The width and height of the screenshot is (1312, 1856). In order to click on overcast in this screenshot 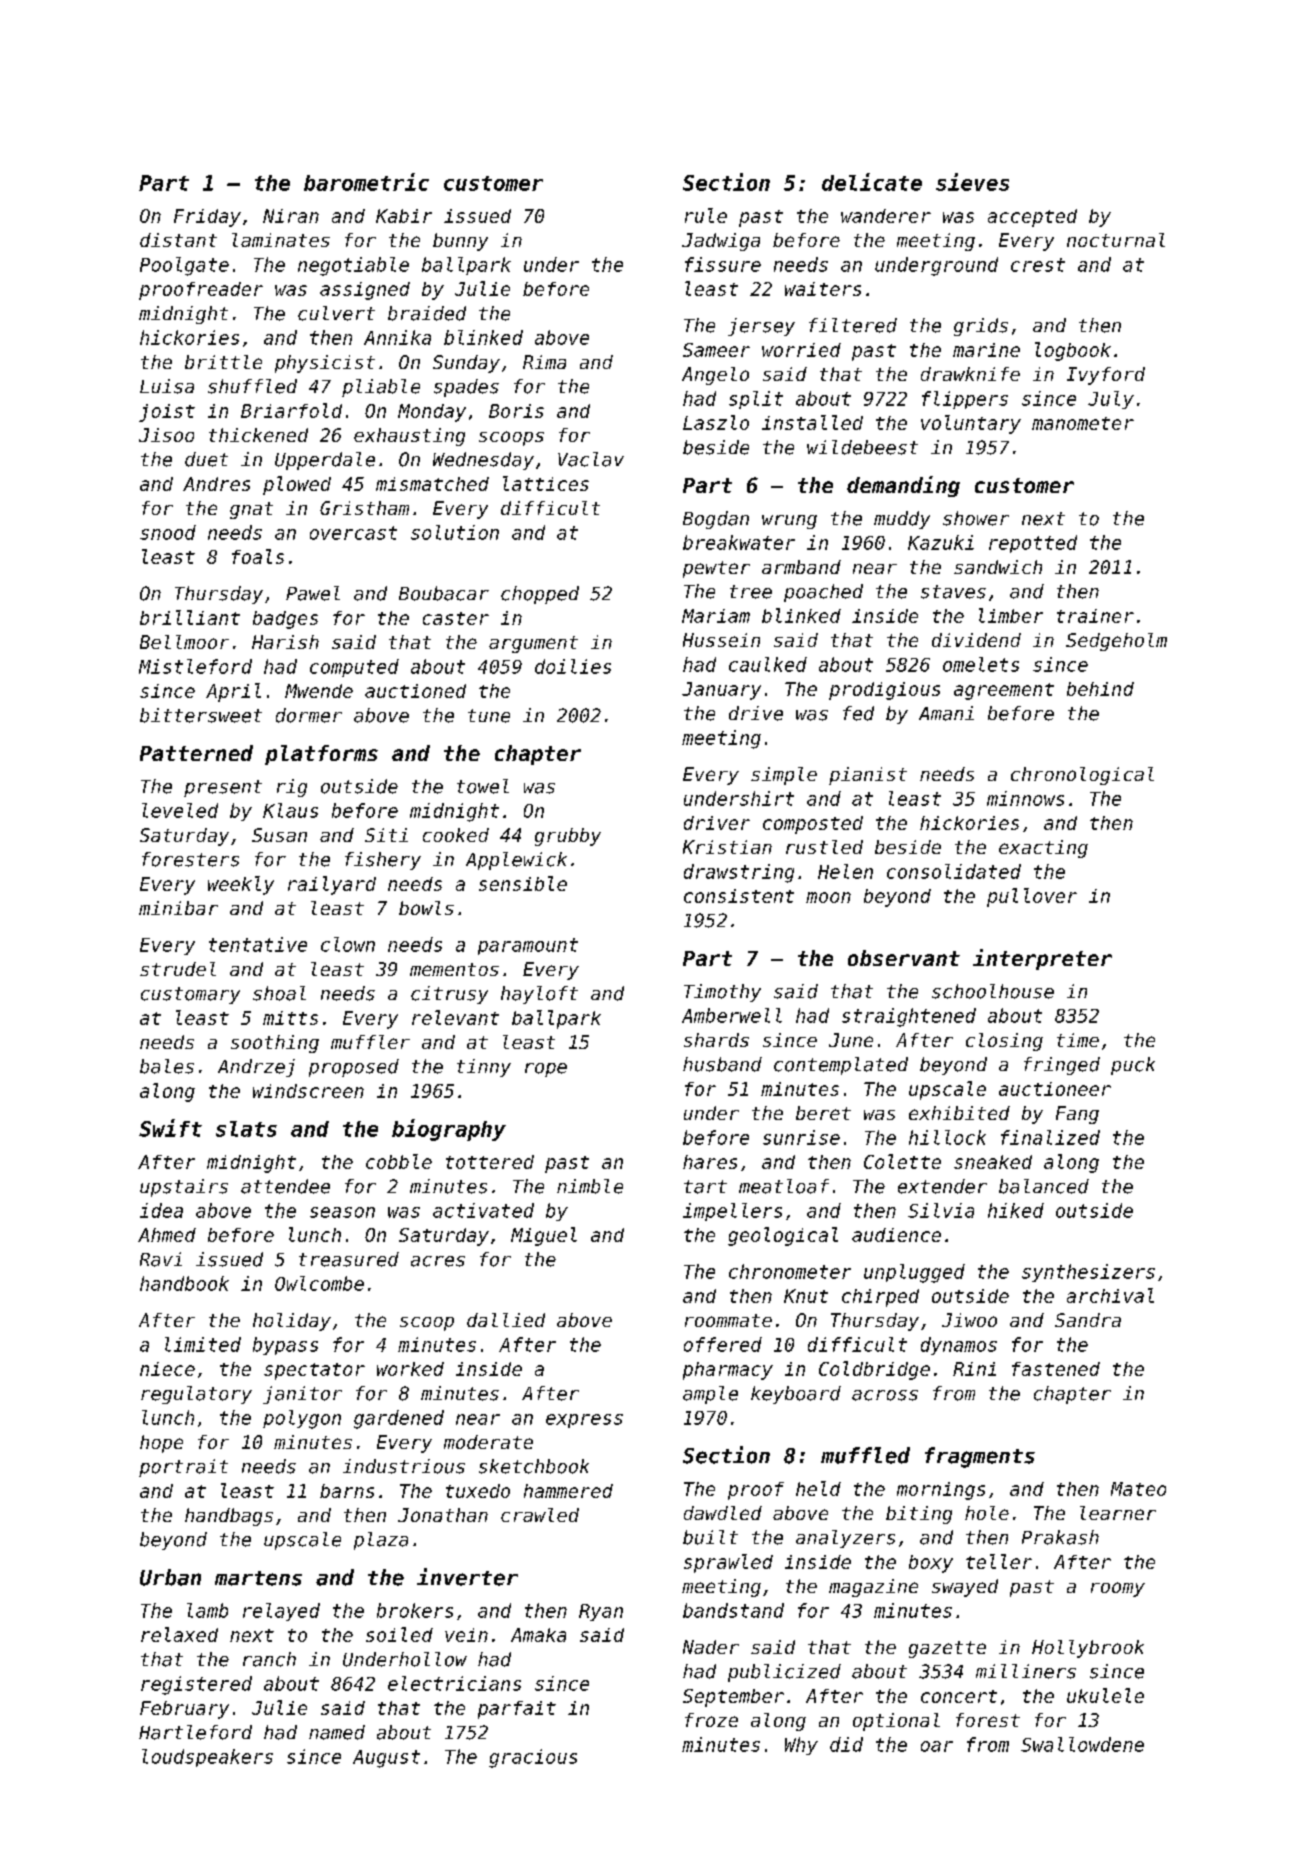, I will do `click(353, 533)`.
